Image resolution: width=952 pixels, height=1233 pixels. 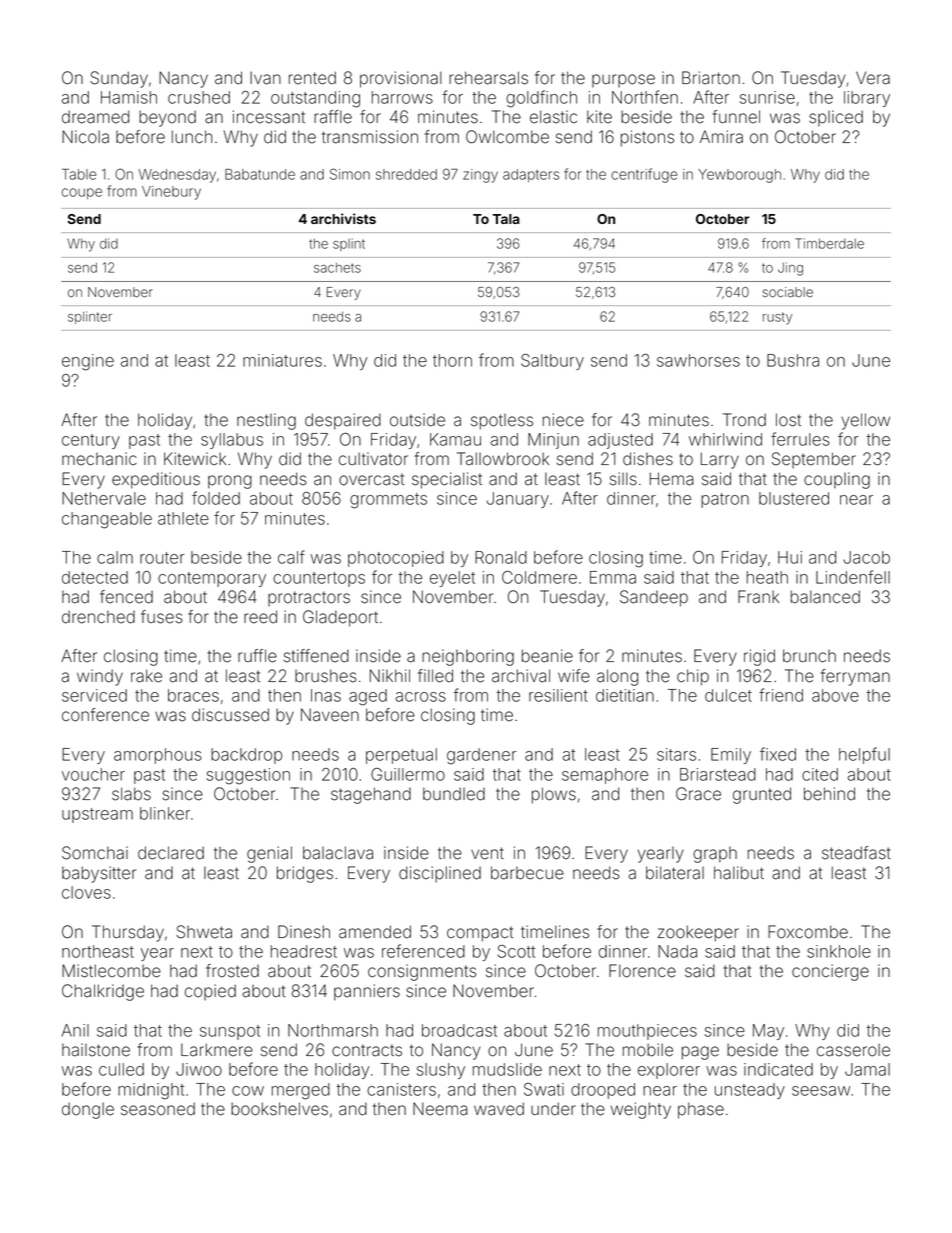 What do you see at coordinates (103, 992) in the image?
I see `Chalkridge` at bounding box center [103, 992].
